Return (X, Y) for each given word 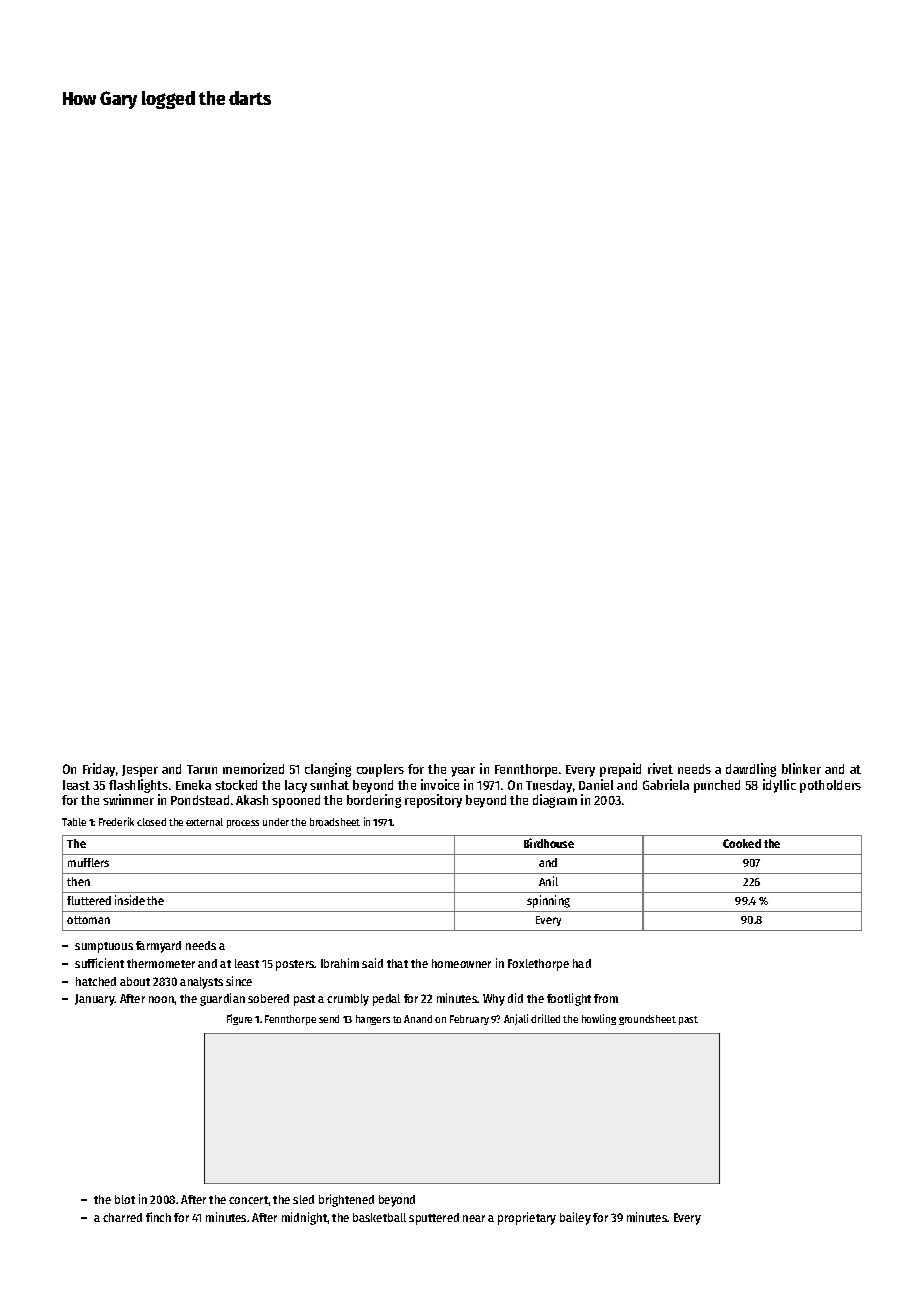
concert (249, 1200)
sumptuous (104, 947)
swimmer (128, 799)
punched (717, 786)
